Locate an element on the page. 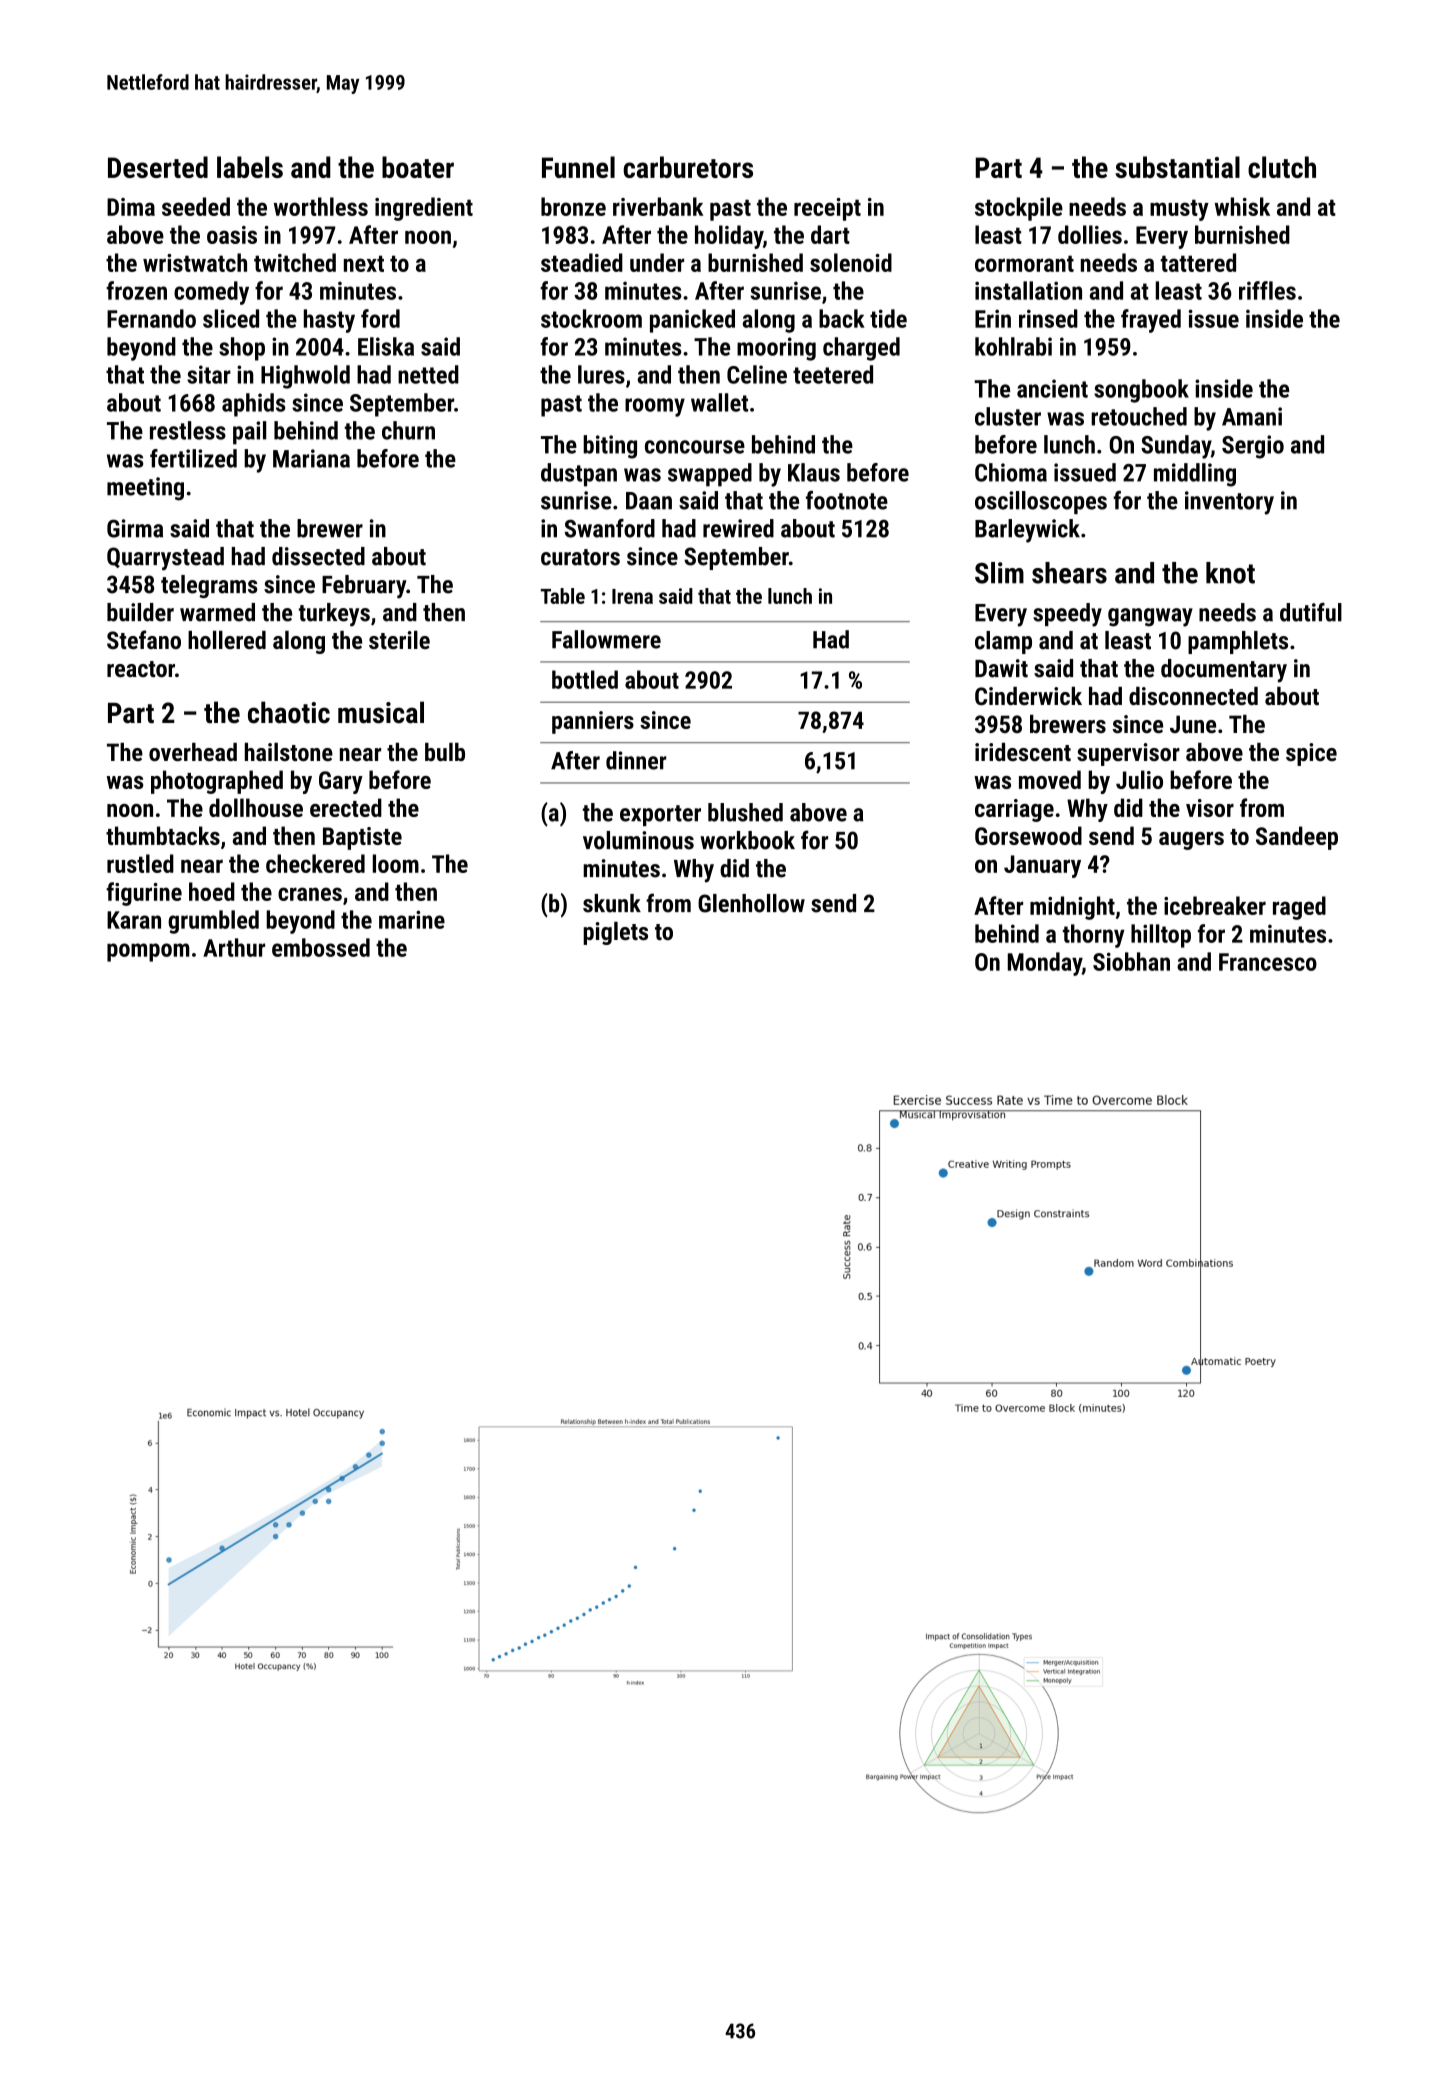  clutch is located at coordinates (1282, 167).
